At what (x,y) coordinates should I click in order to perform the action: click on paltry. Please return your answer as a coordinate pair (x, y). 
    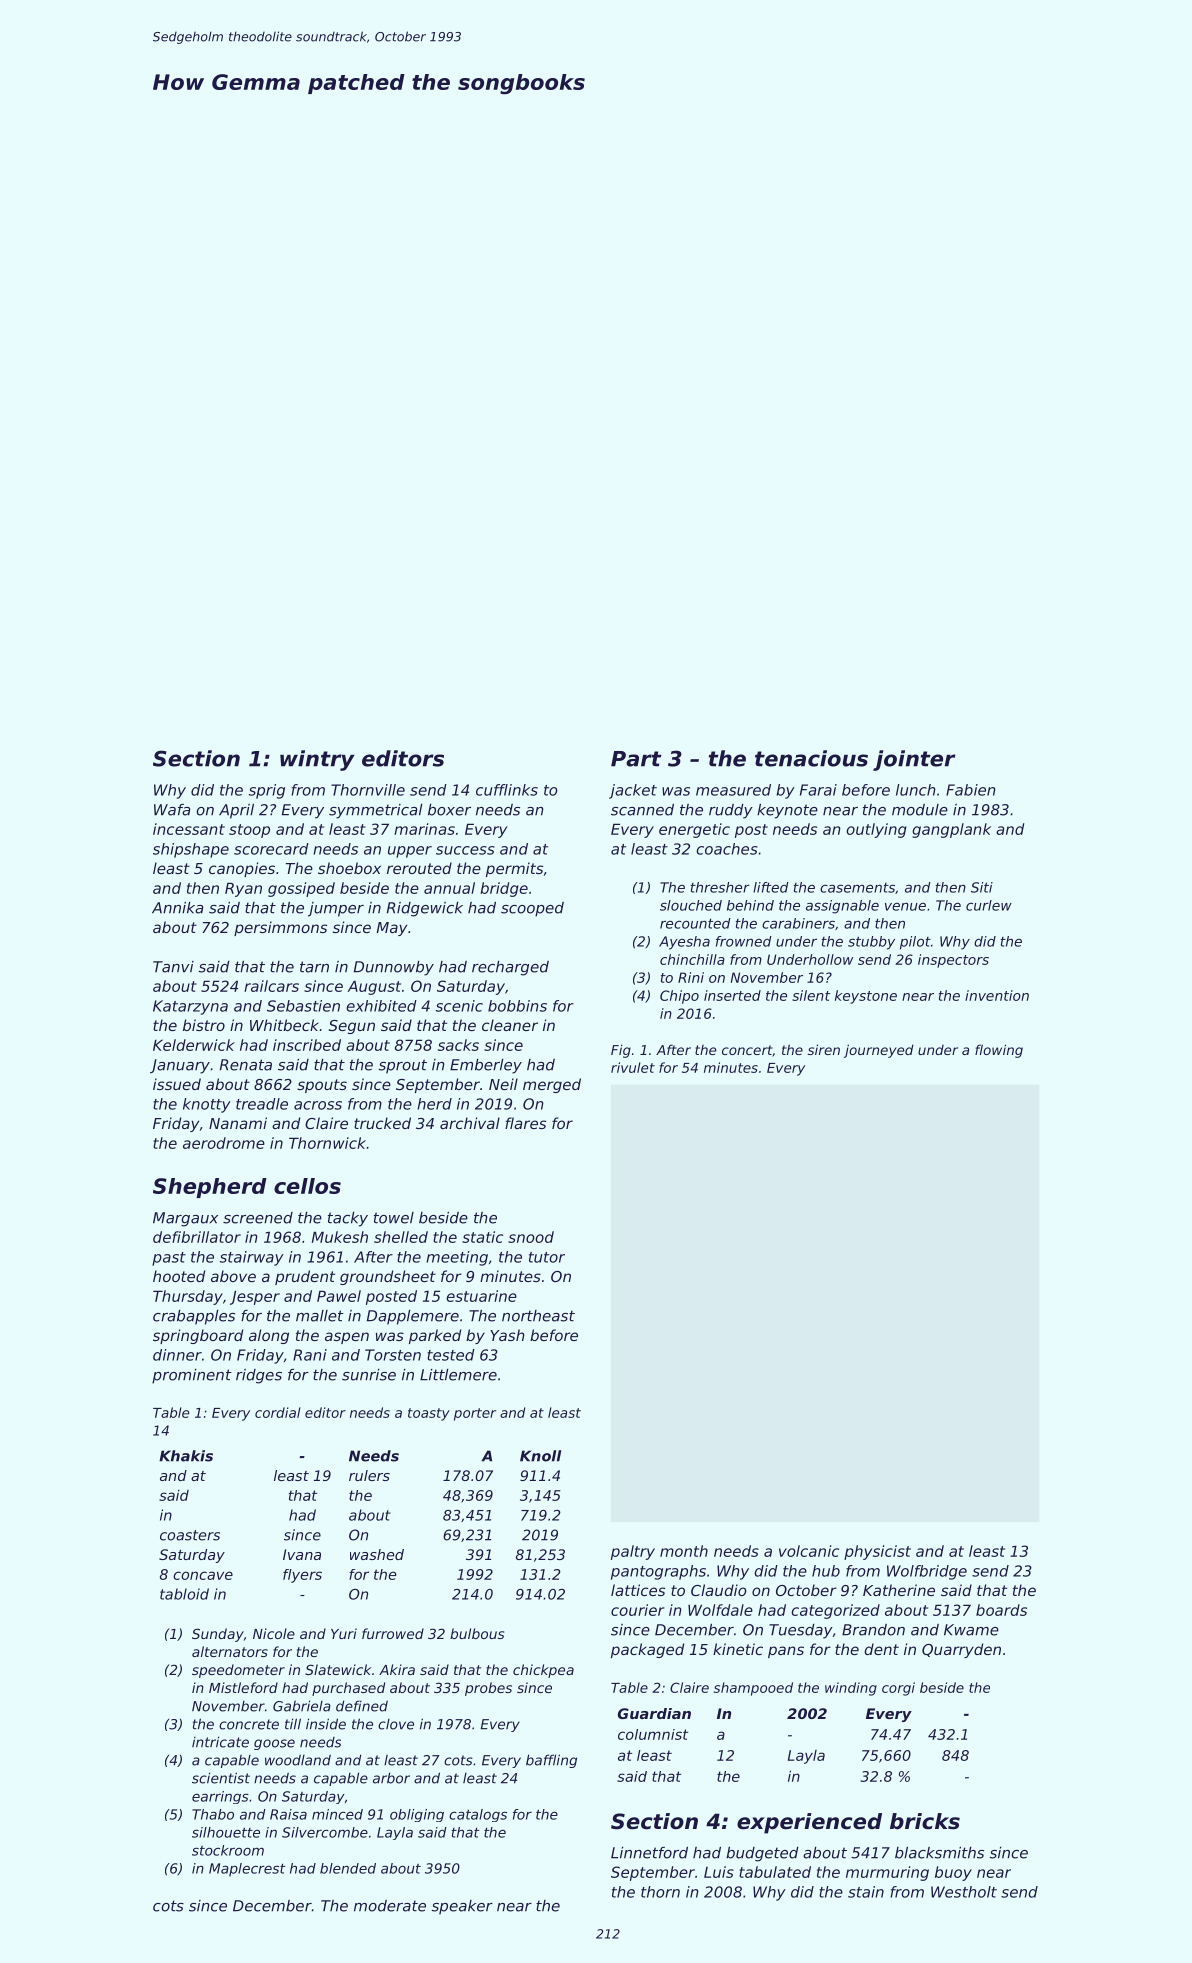
    Looking at the image, I should click on (633, 1552).
